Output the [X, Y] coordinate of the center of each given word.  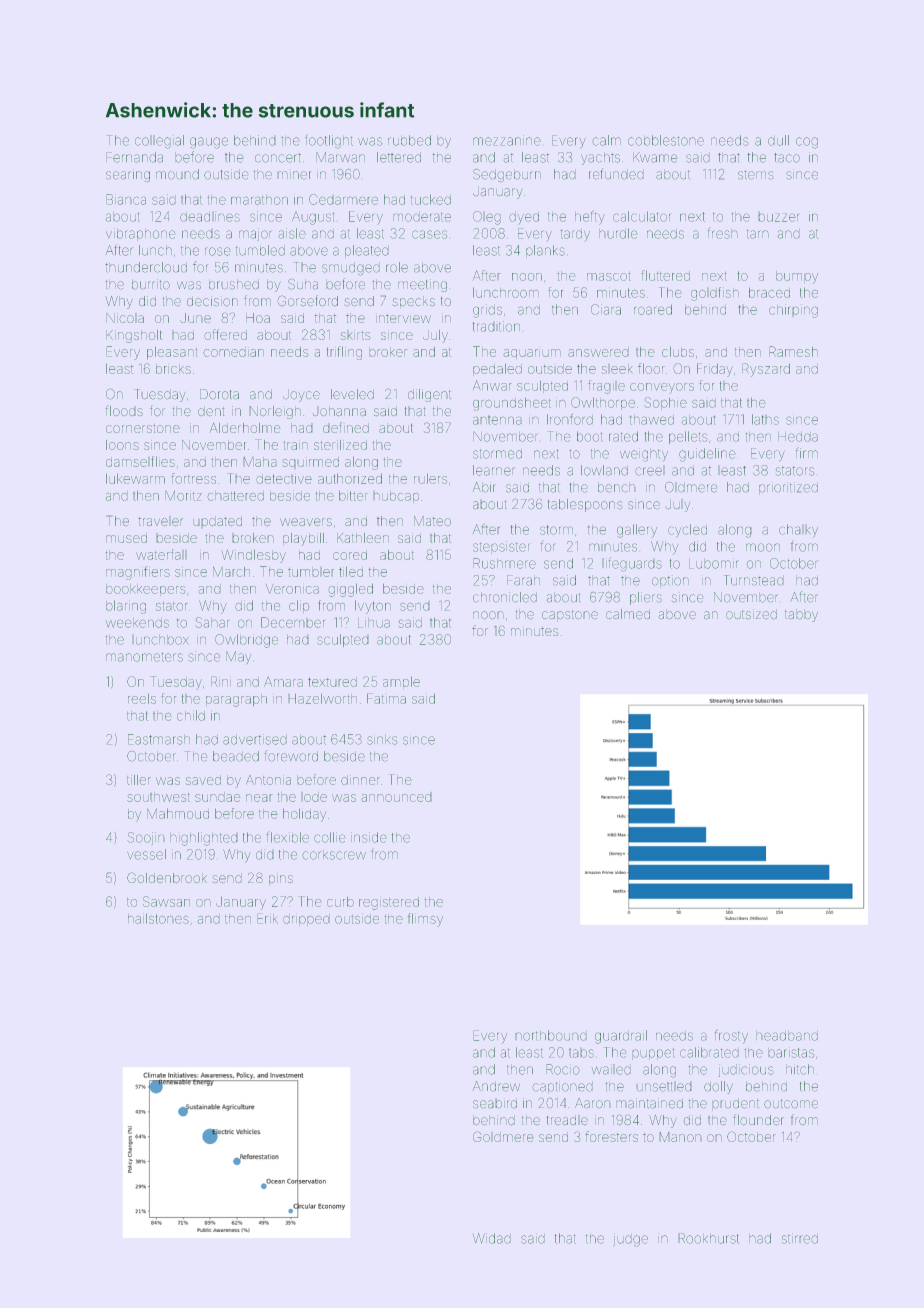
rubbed [409, 140]
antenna [497, 420]
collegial [159, 142]
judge [631, 1240]
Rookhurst [708, 1238]
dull [778, 140]
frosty [731, 1036]
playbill [303, 539]
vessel [146, 854]
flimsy [425, 920]
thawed [652, 420]
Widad [492, 1238]
